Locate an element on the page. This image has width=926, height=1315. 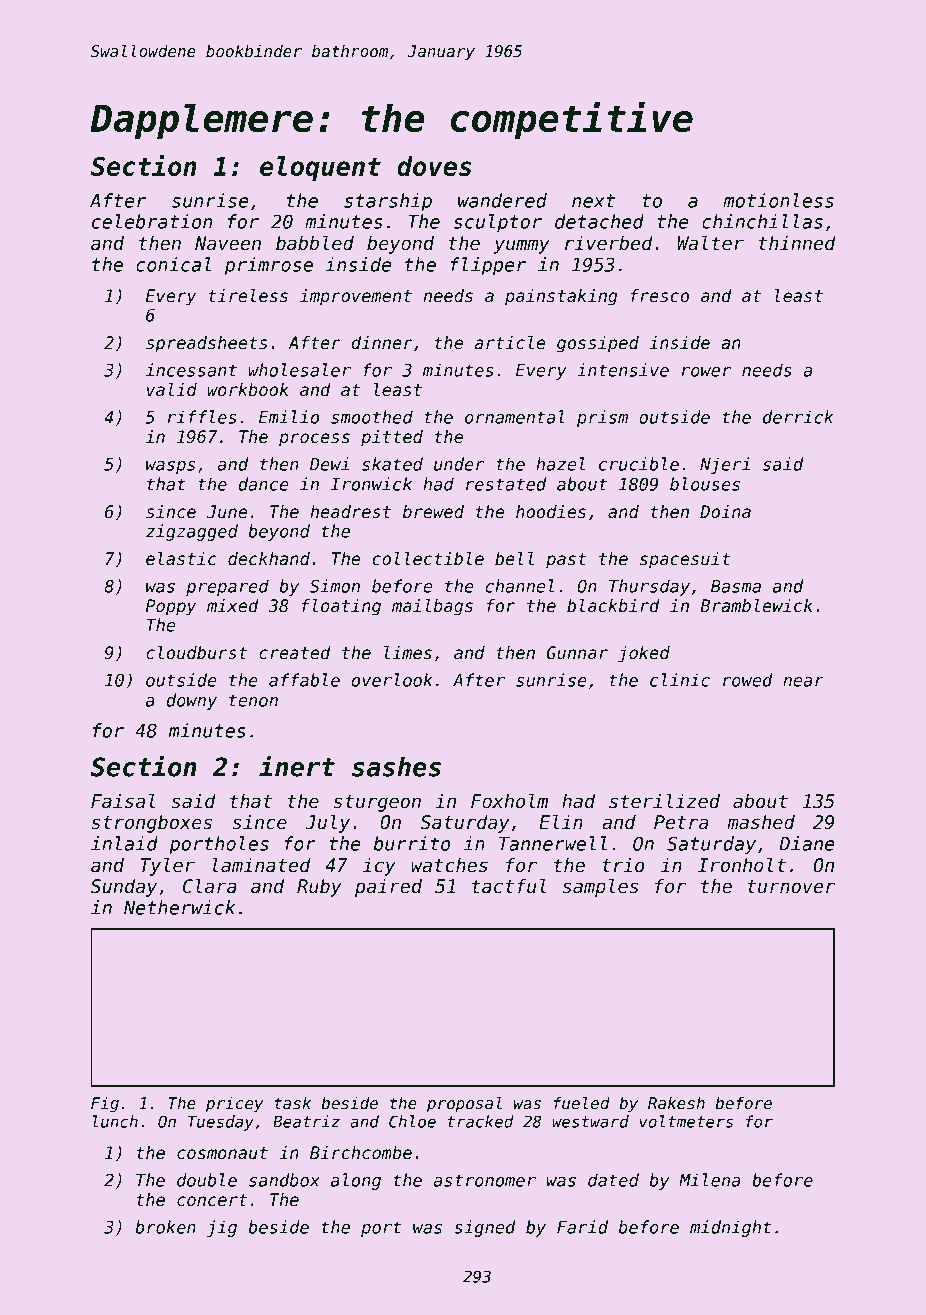
fueled is located at coordinates (582, 1103).
